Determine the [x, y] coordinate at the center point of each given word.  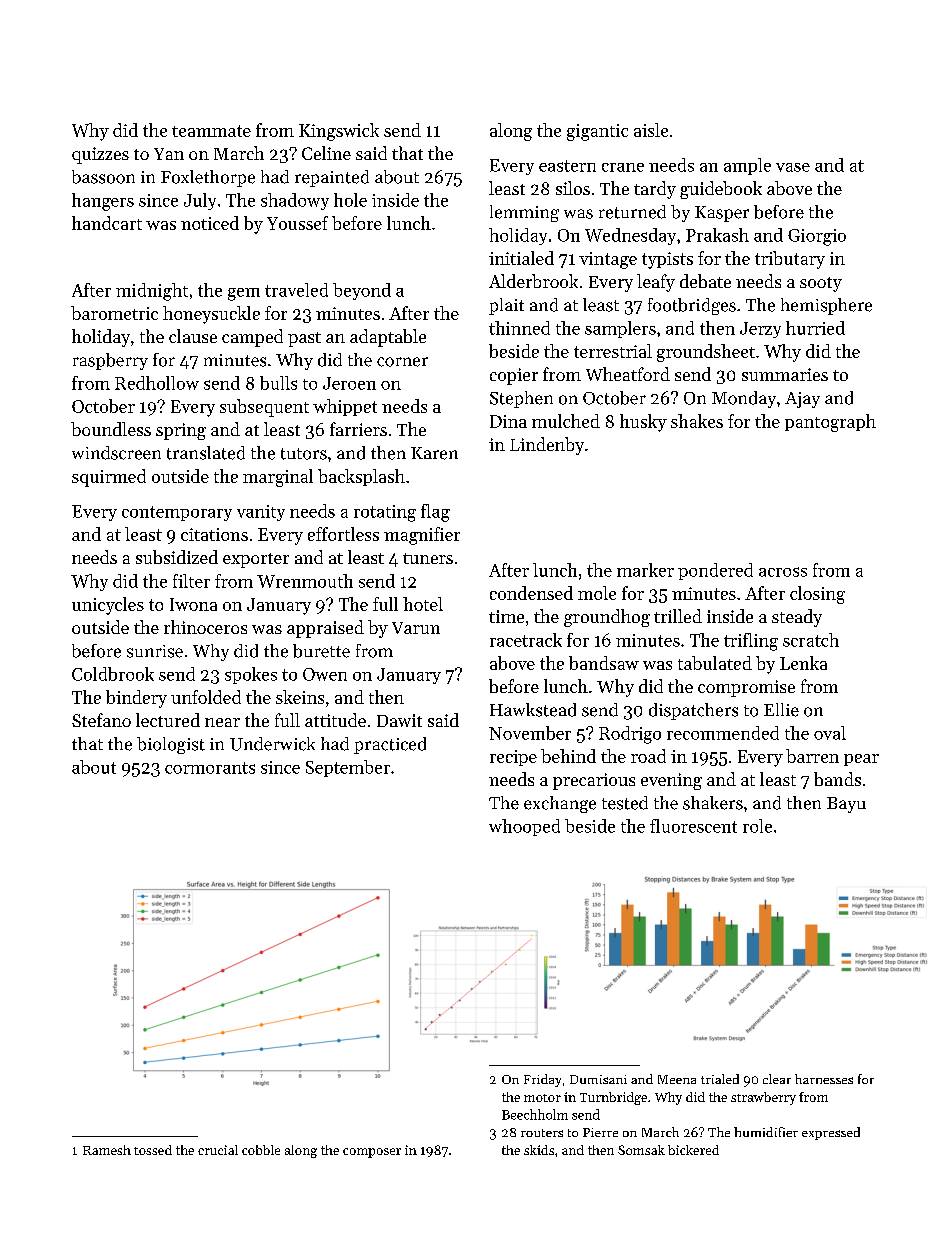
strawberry [763, 1098]
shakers [713, 803]
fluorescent [693, 826]
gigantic [597, 132]
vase [793, 167]
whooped [524, 827]
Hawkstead [533, 710]
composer [372, 1153]
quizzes [100, 155]
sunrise [155, 651]
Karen [434, 453]
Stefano [101, 720]
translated [206, 453]
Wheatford [628, 374]
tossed [153, 1150]
